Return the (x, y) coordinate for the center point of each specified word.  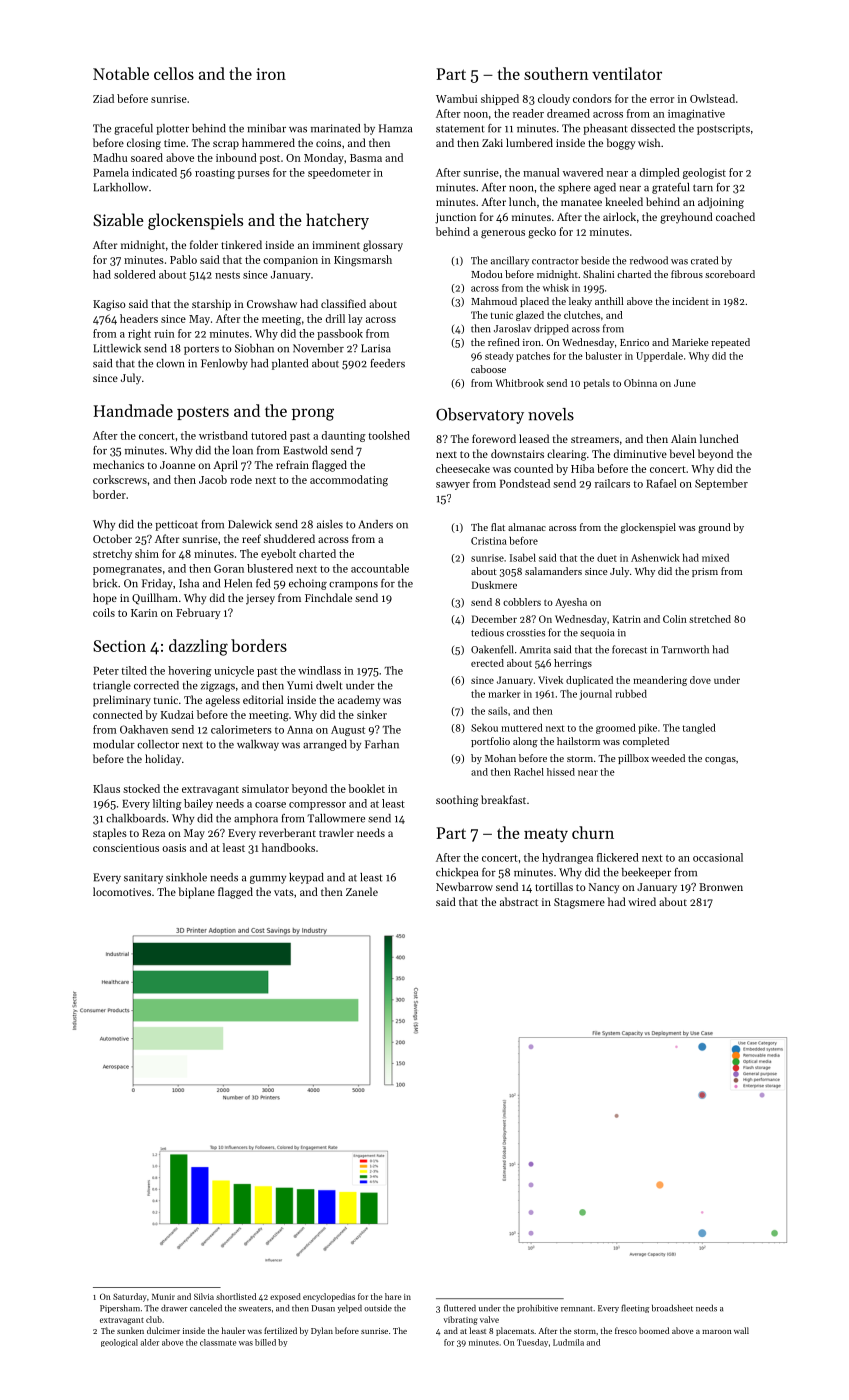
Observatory (480, 416)
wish (649, 142)
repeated (730, 343)
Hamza (395, 128)
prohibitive (537, 1309)
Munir (163, 1297)
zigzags (218, 686)
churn (593, 832)
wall (741, 1330)
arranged (325, 745)
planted (290, 364)
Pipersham (120, 1309)
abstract (519, 901)
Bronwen (721, 887)
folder (204, 244)
